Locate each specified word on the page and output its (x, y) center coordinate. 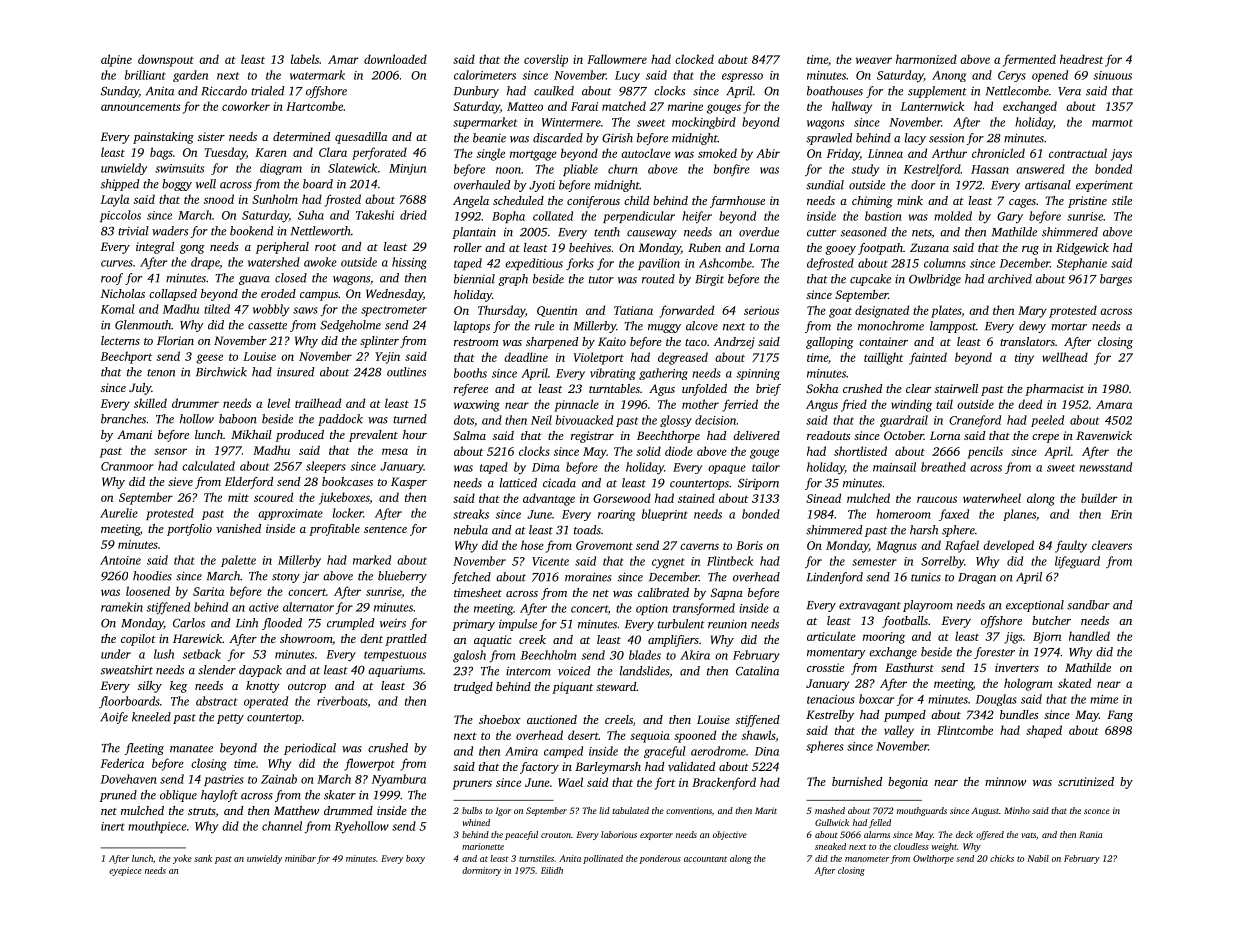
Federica (122, 763)
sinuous (1112, 75)
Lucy (627, 76)
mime (1104, 699)
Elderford (249, 483)
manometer (867, 859)
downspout (166, 60)
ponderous (660, 859)
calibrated (663, 592)
